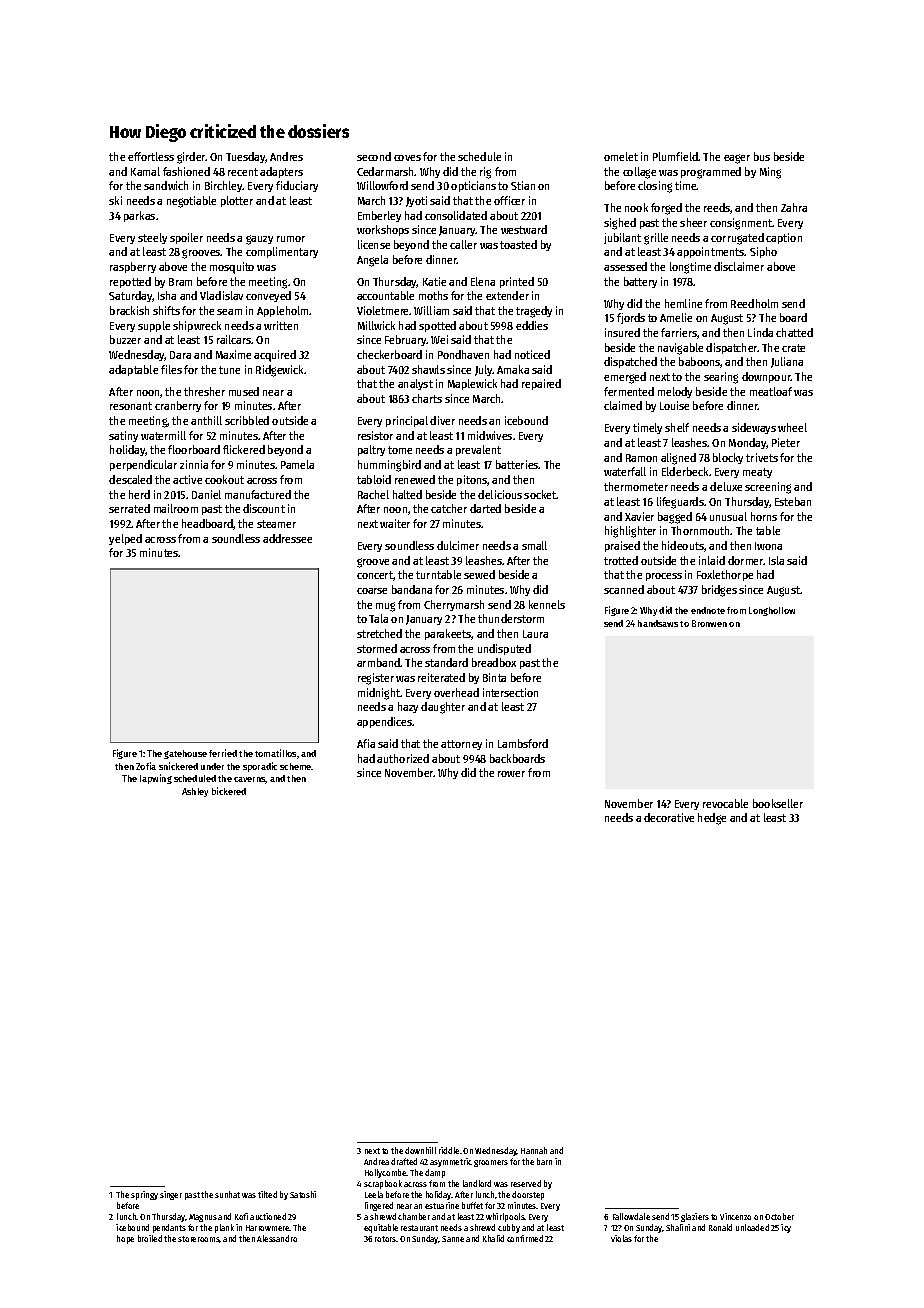 The width and height of the screenshot is (924, 1308). What do you see at coordinates (407, 158) in the screenshot?
I see `coves` at bounding box center [407, 158].
